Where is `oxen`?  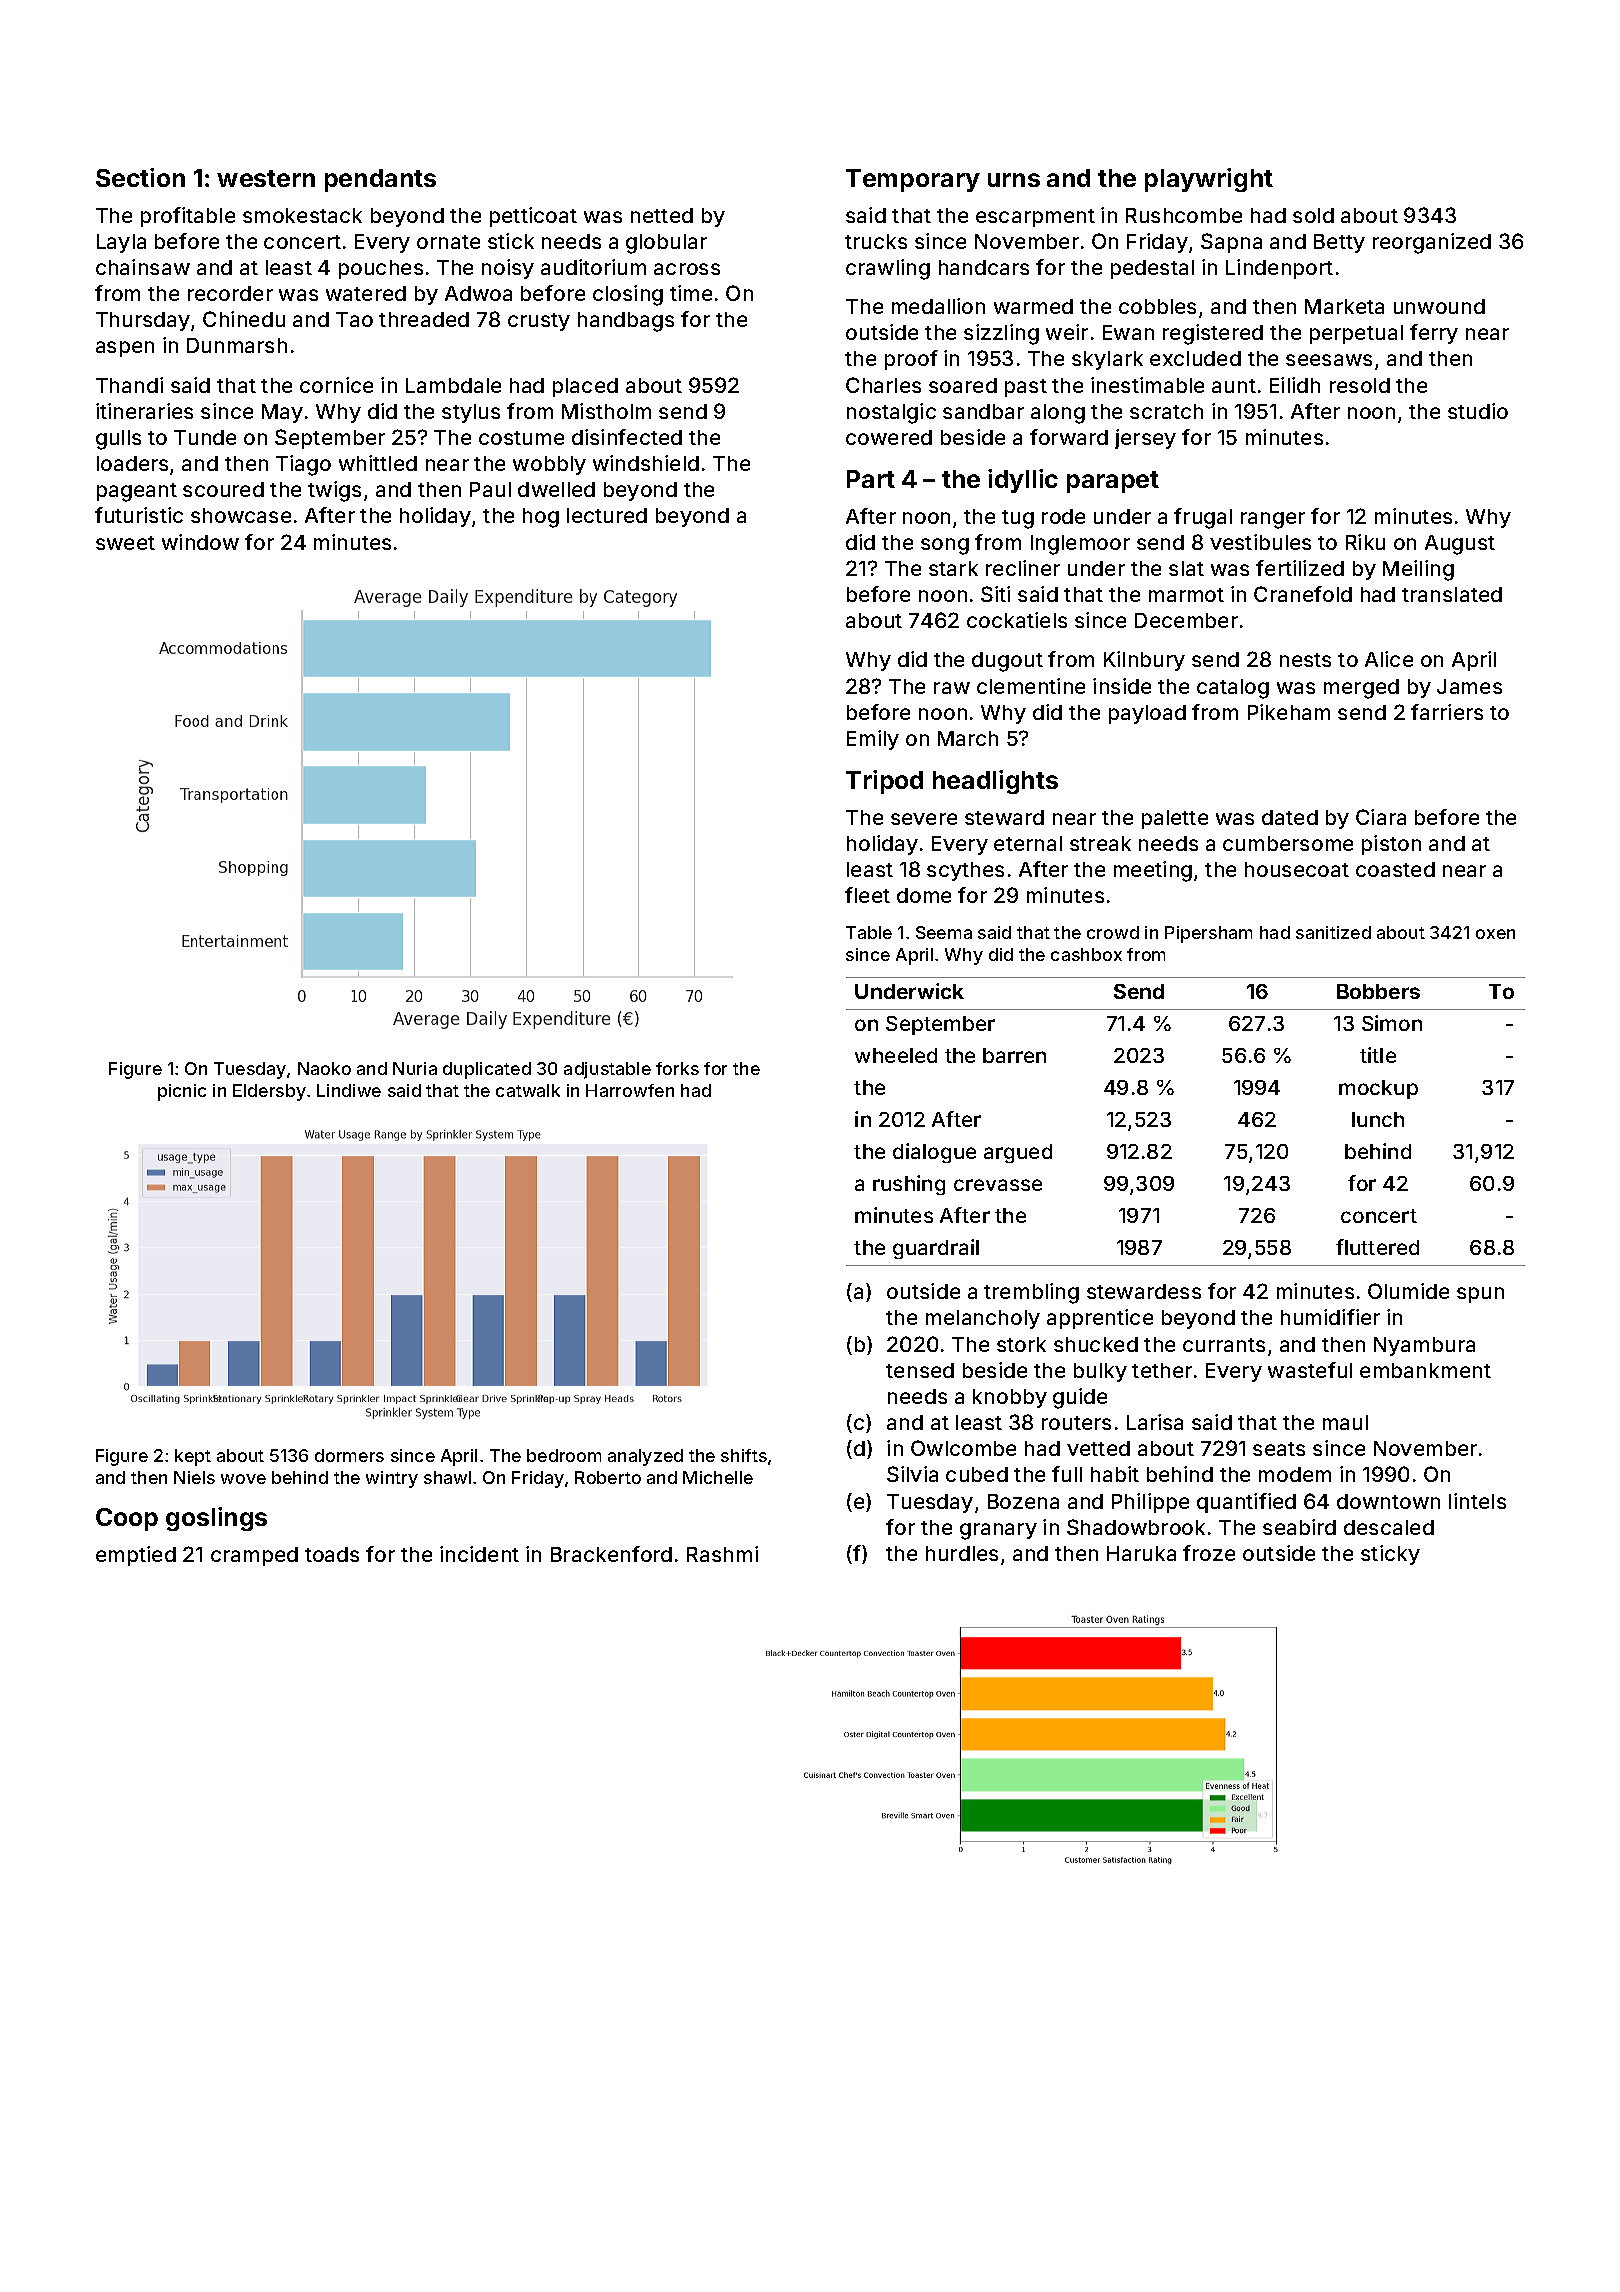 oxen is located at coordinates (1495, 934).
